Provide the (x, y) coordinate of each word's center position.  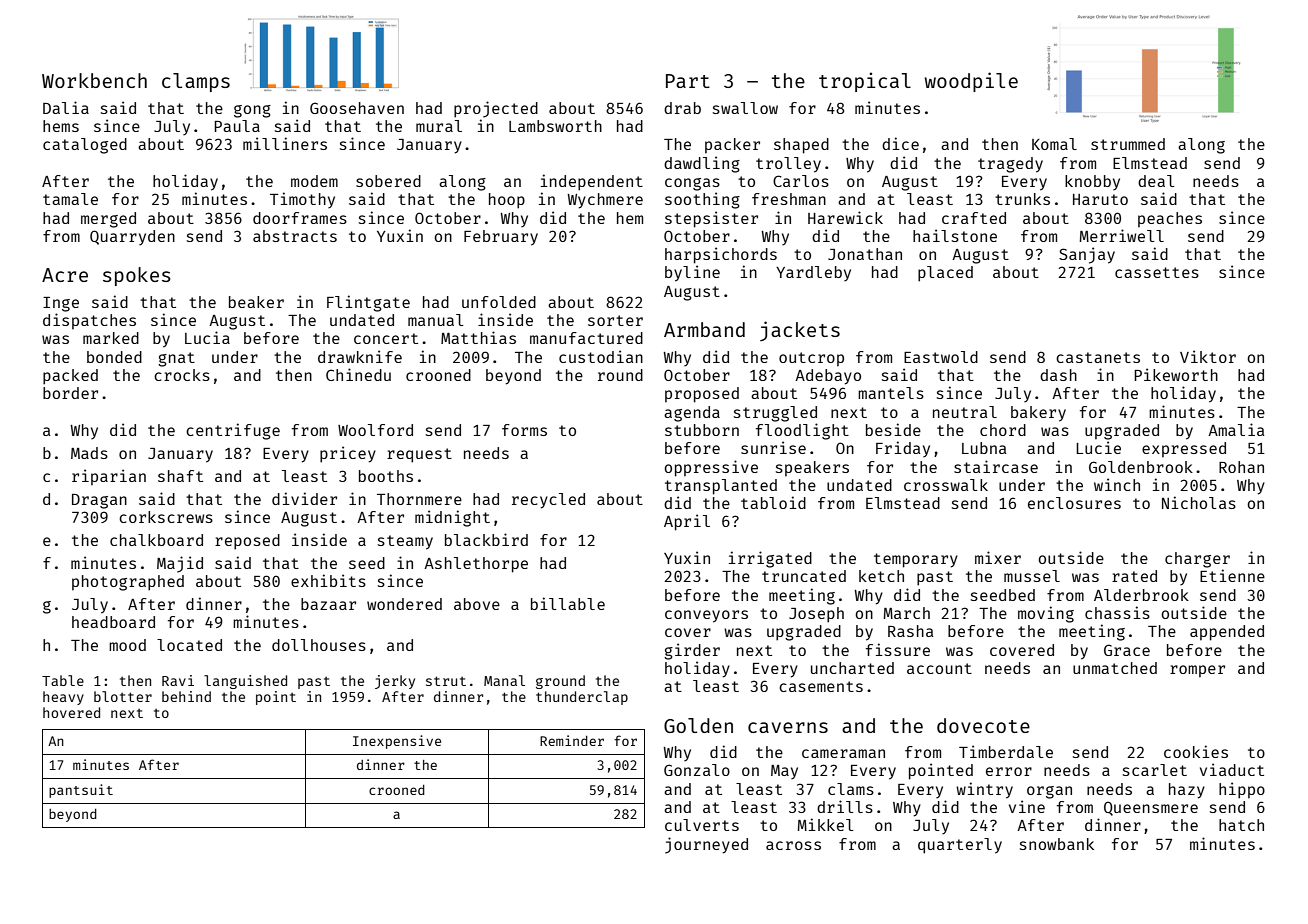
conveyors (706, 616)
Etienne (1232, 575)
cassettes (1157, 272)
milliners (285, 143)
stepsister (711, 219)
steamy (405, 542)
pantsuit (81, 791)
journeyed (706, 845)
